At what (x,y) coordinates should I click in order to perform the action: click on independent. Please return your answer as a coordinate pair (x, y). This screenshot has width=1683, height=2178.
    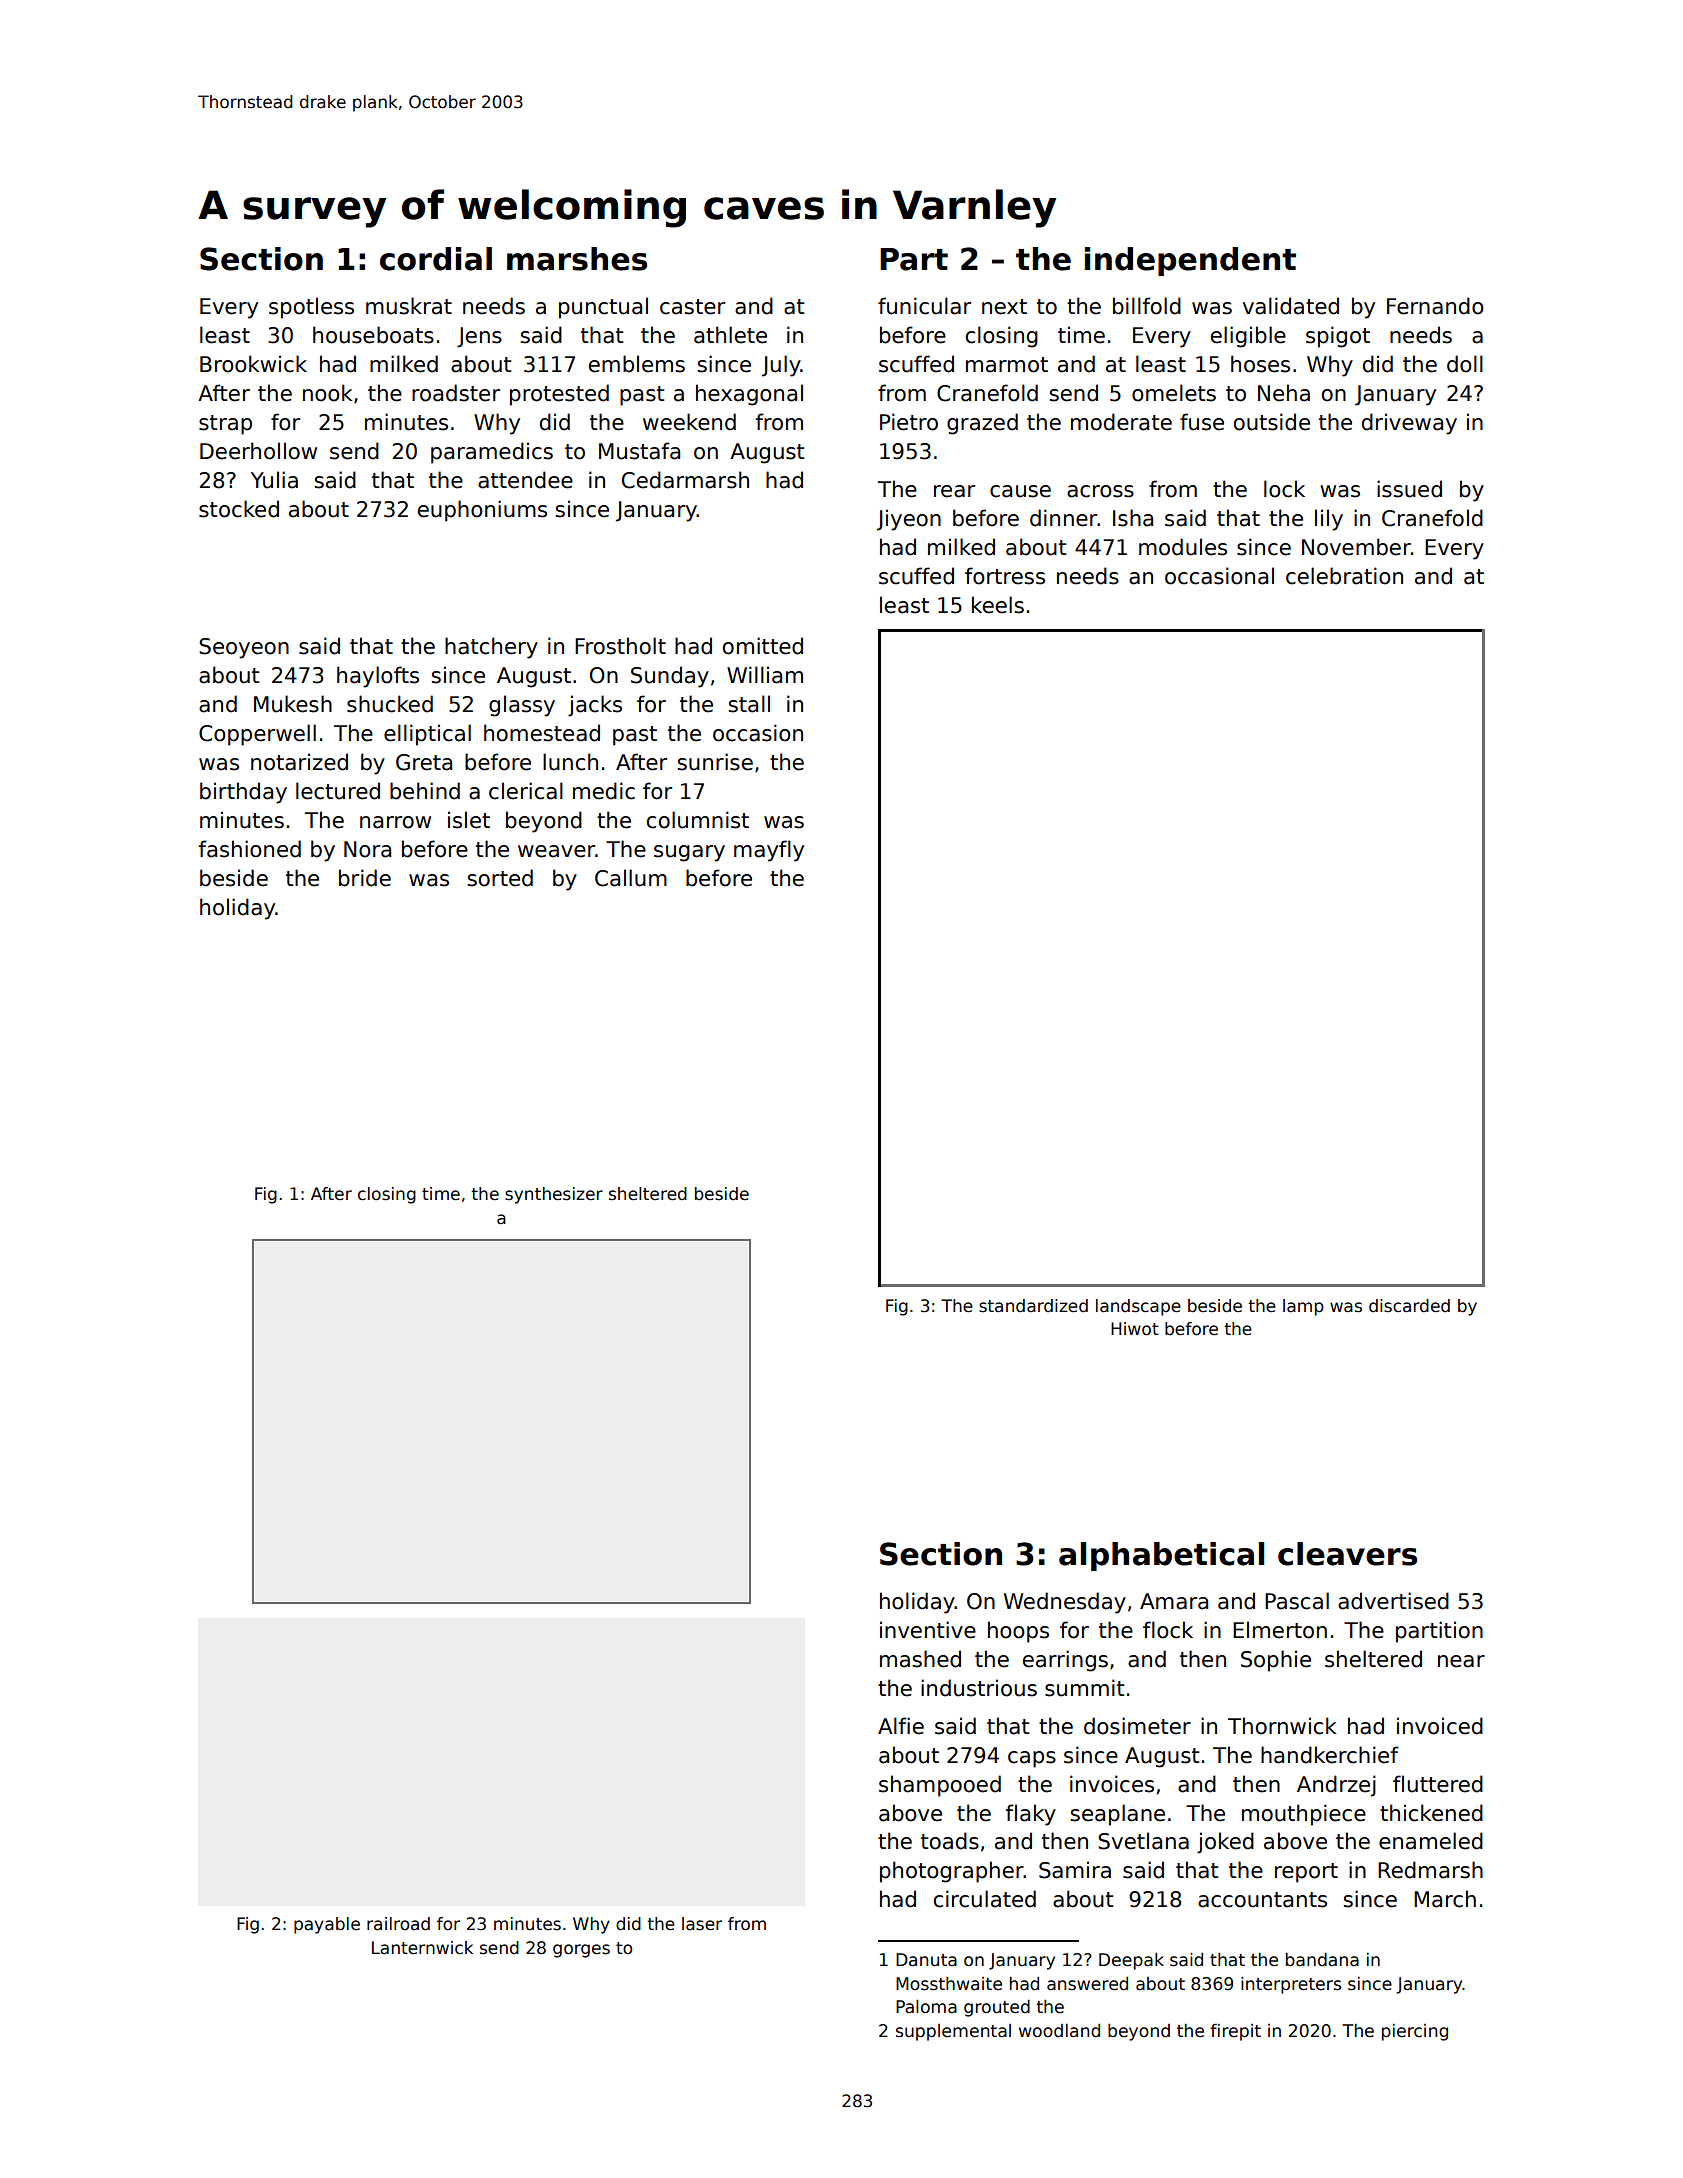
    Looking at the image, I should click on (1190, 261).
